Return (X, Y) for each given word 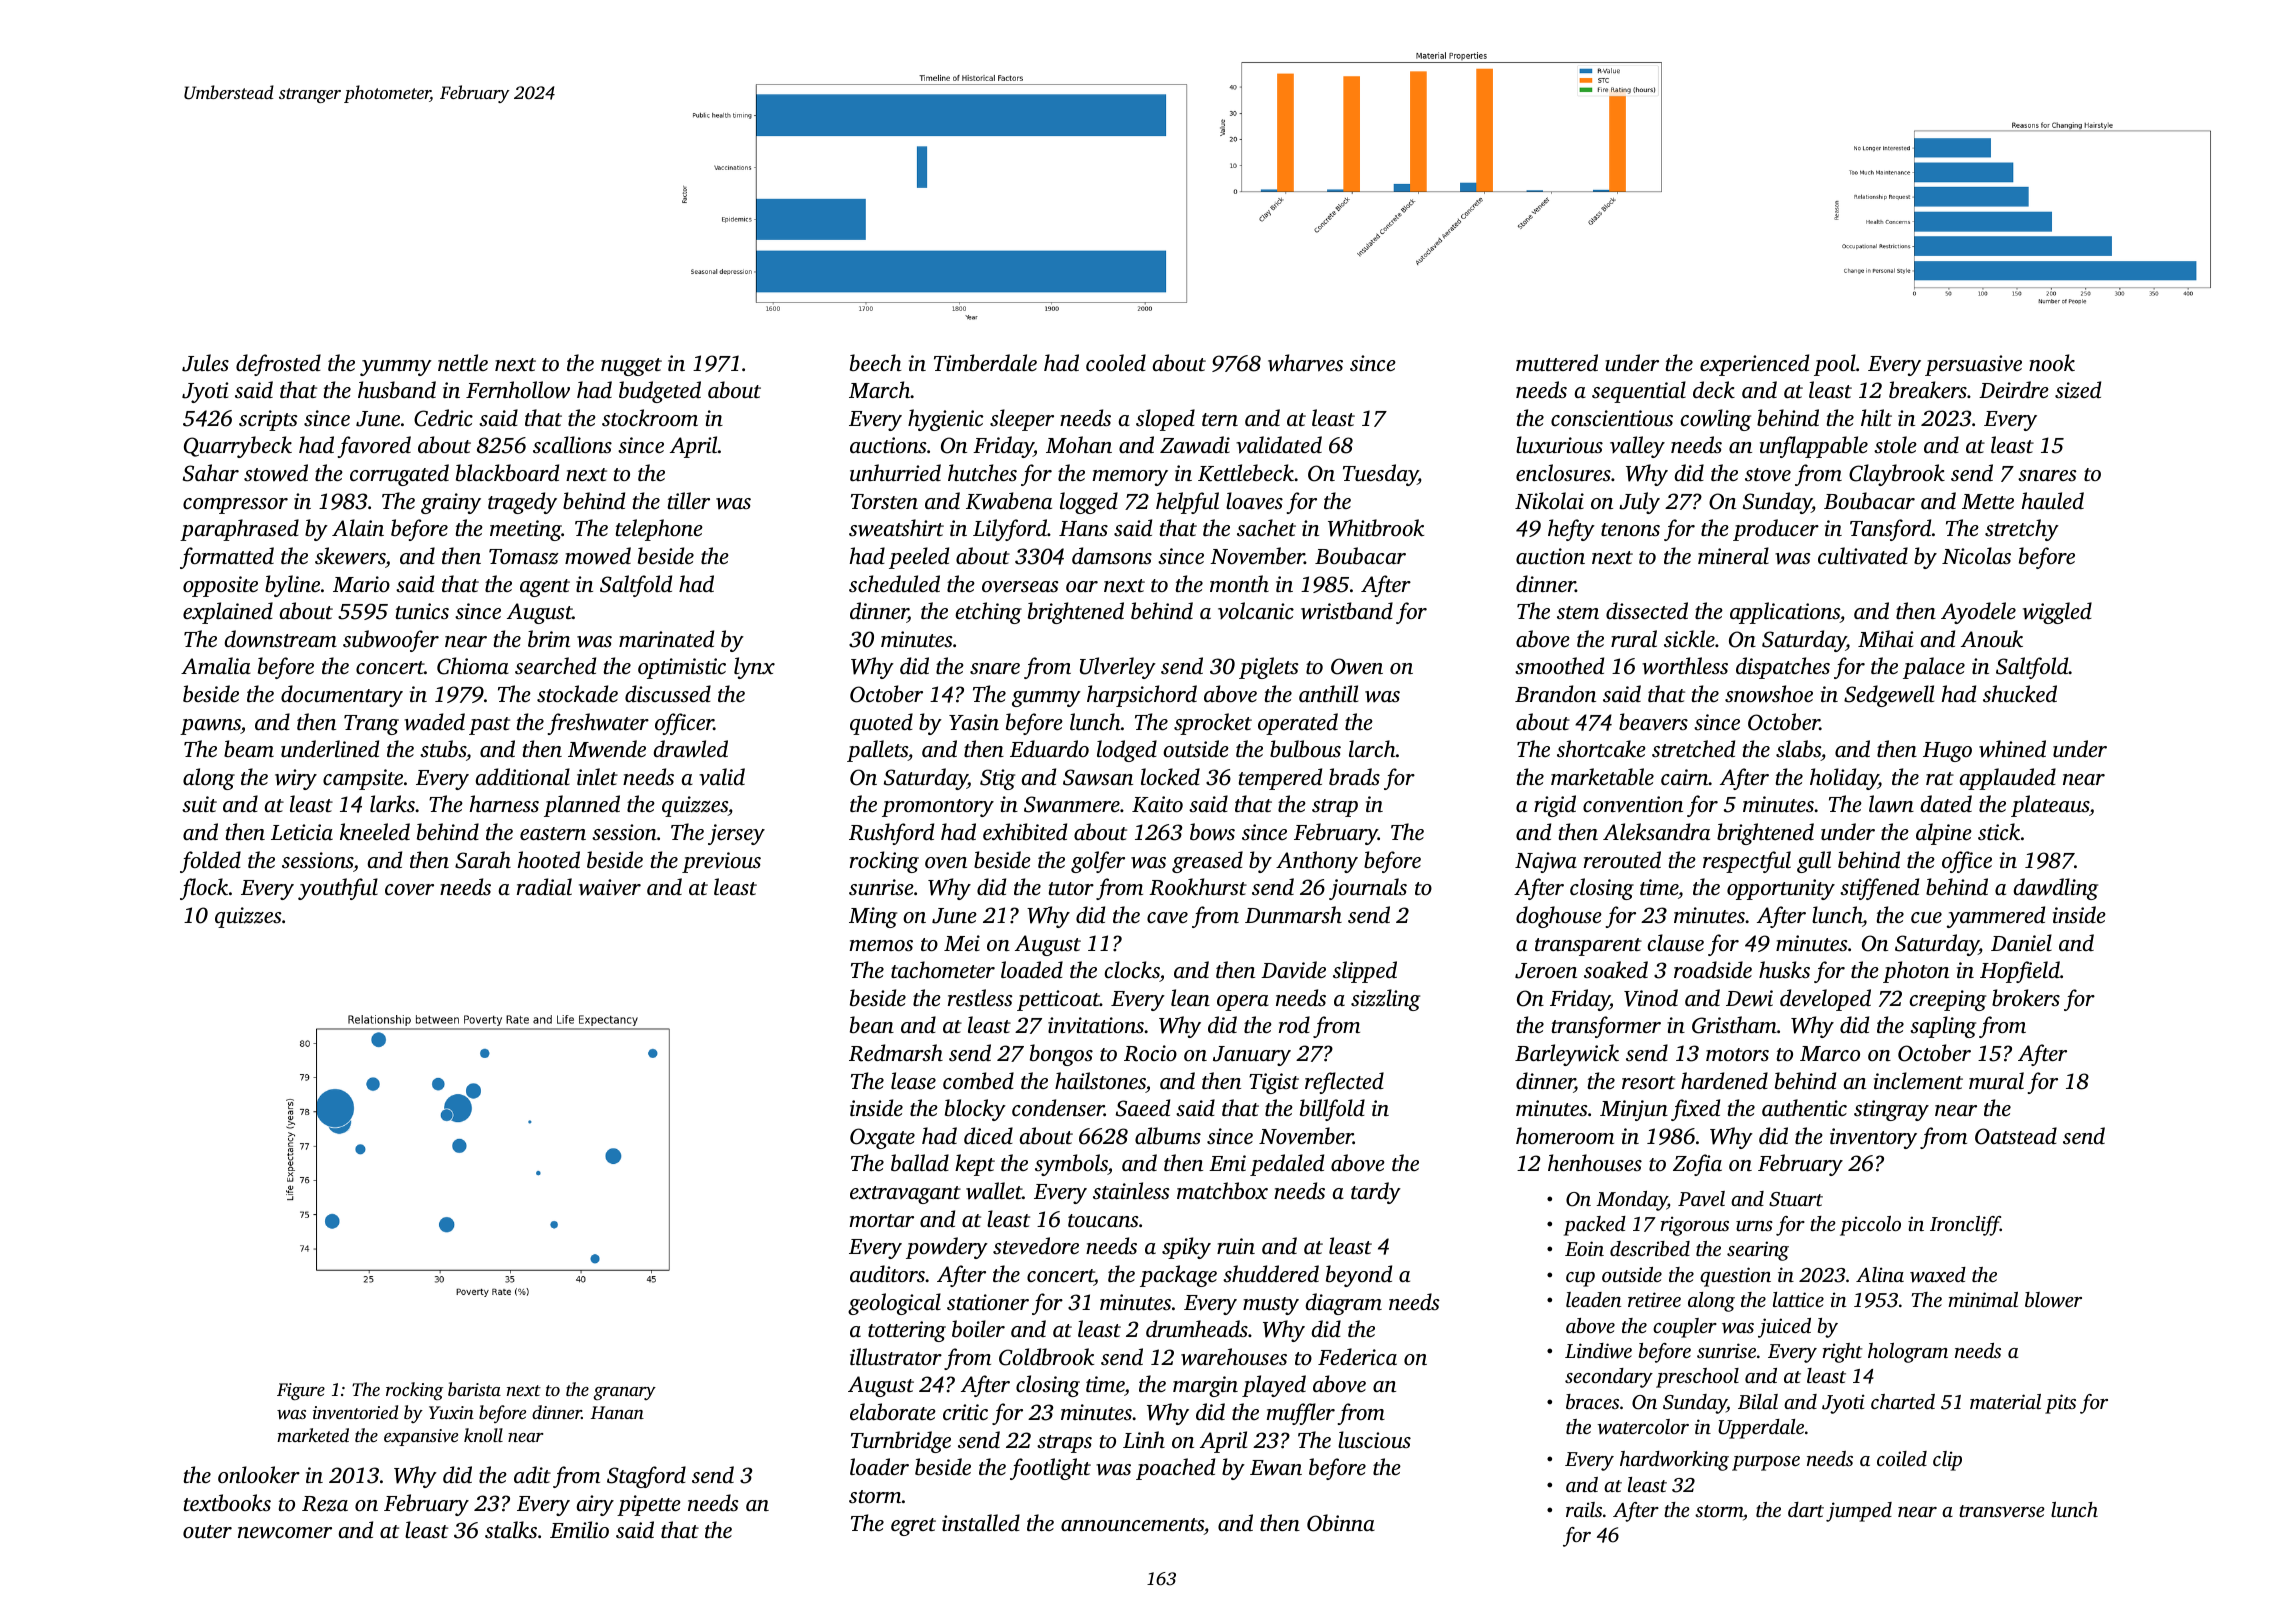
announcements (1132, 1524)
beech (876, 362)
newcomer (285, 1533)
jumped (1859, 1512)
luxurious (1559, 444)
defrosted (278, 365)
